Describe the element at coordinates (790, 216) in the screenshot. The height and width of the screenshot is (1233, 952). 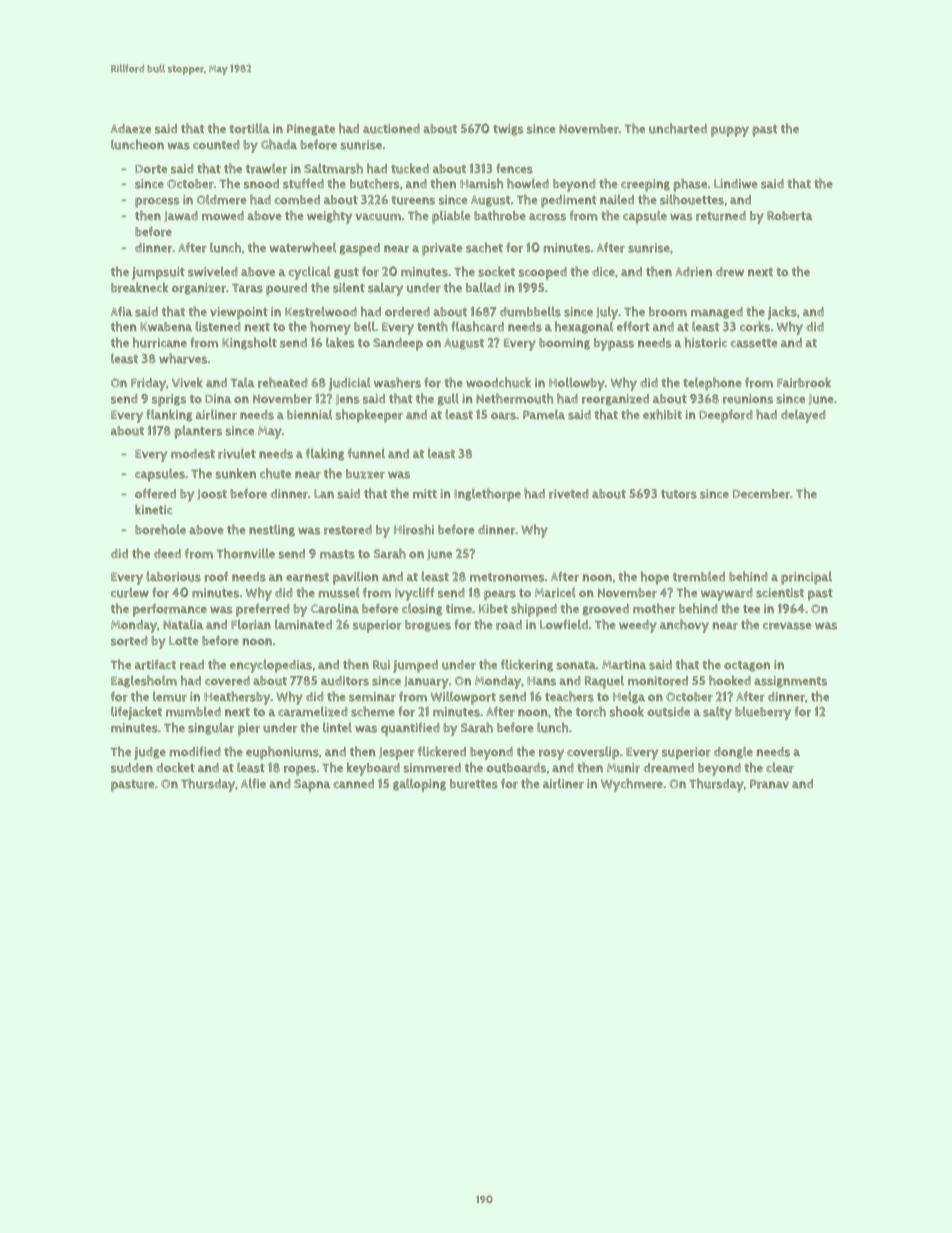
I see `Roberta` at that location.
